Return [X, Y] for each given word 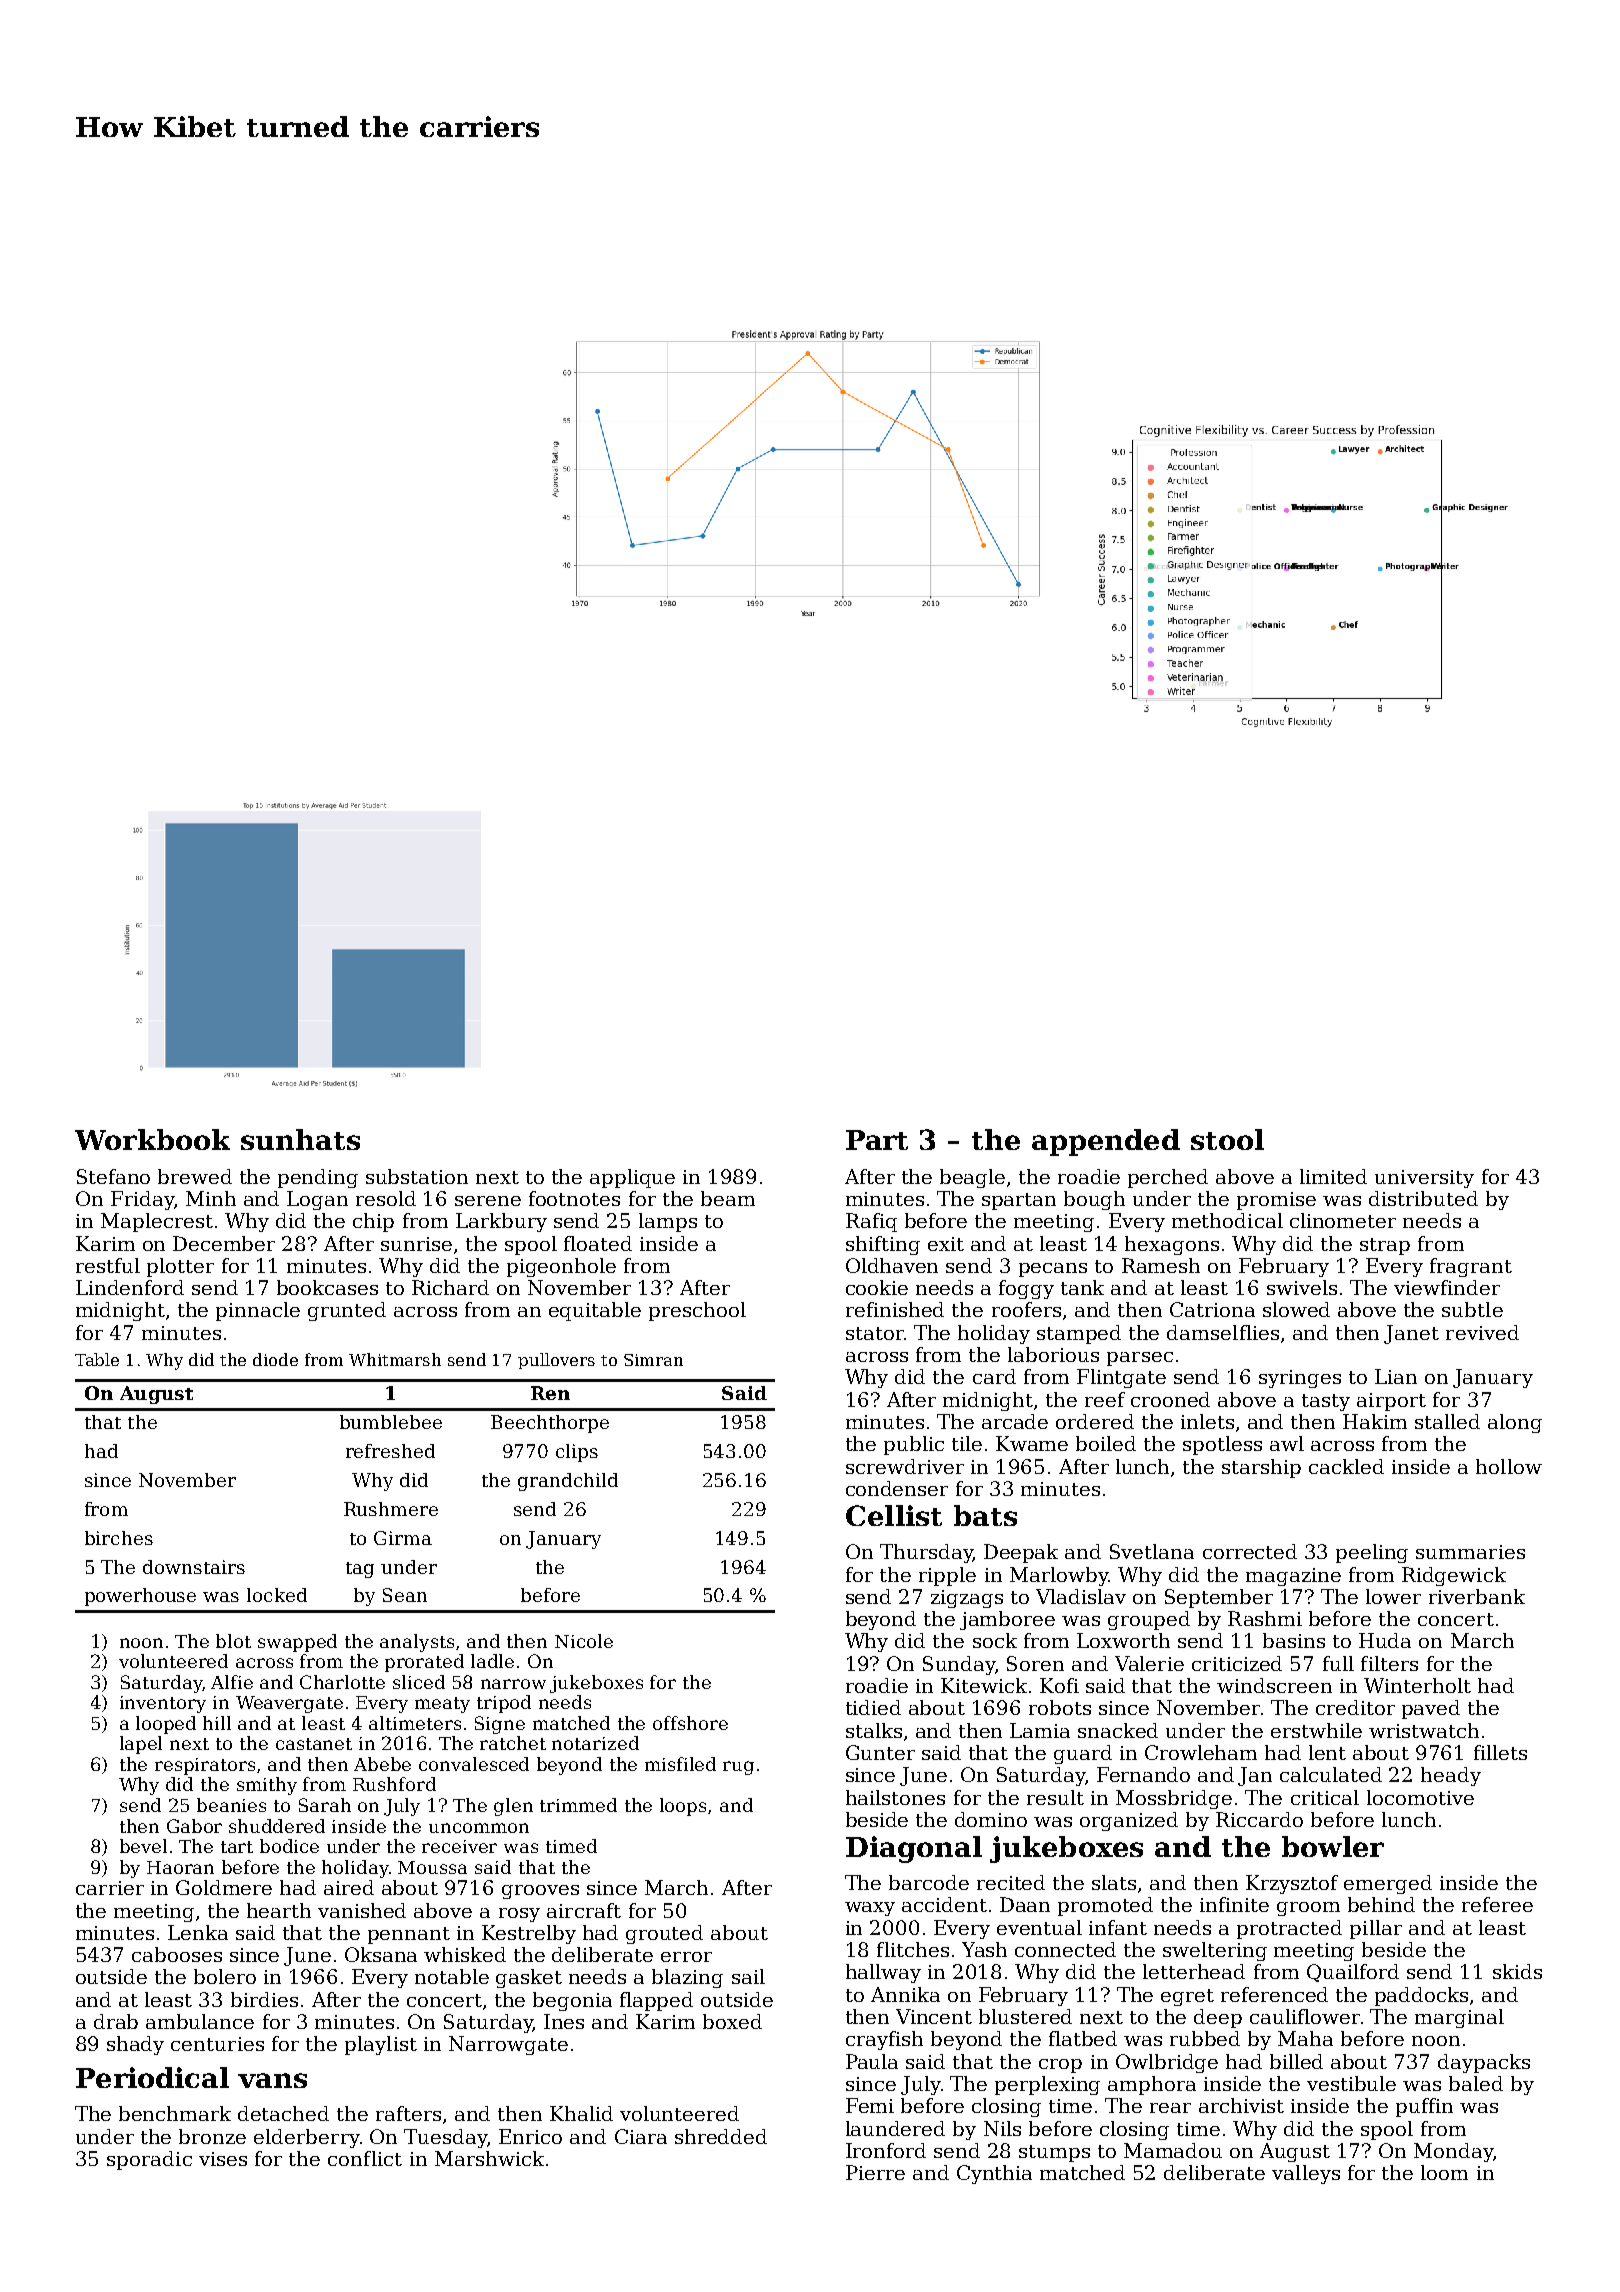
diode [275, 1359]
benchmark [175, 2113]
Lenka [198, 1932]
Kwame [1032, 1443]
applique [632, 1178]
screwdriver [905, 1466]
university [1424, 1179]
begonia [572, 2001]
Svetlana [1152, 1551]
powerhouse [140, 1597]
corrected [1250, 1551]
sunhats [300, 1139]
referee [1497, 1904]
